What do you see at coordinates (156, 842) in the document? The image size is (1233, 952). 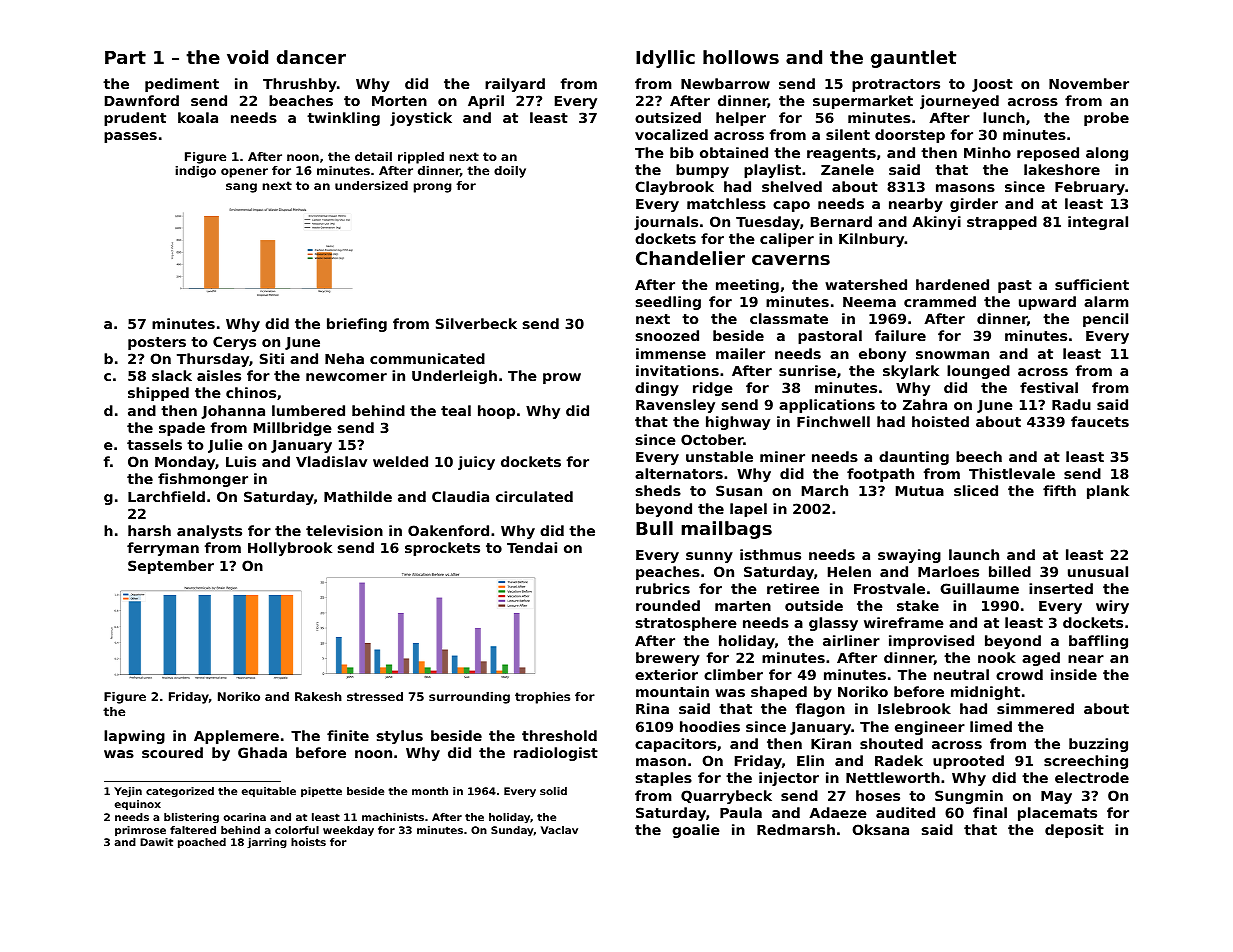 I see `Dawit` at bounding box center [156, 842].
